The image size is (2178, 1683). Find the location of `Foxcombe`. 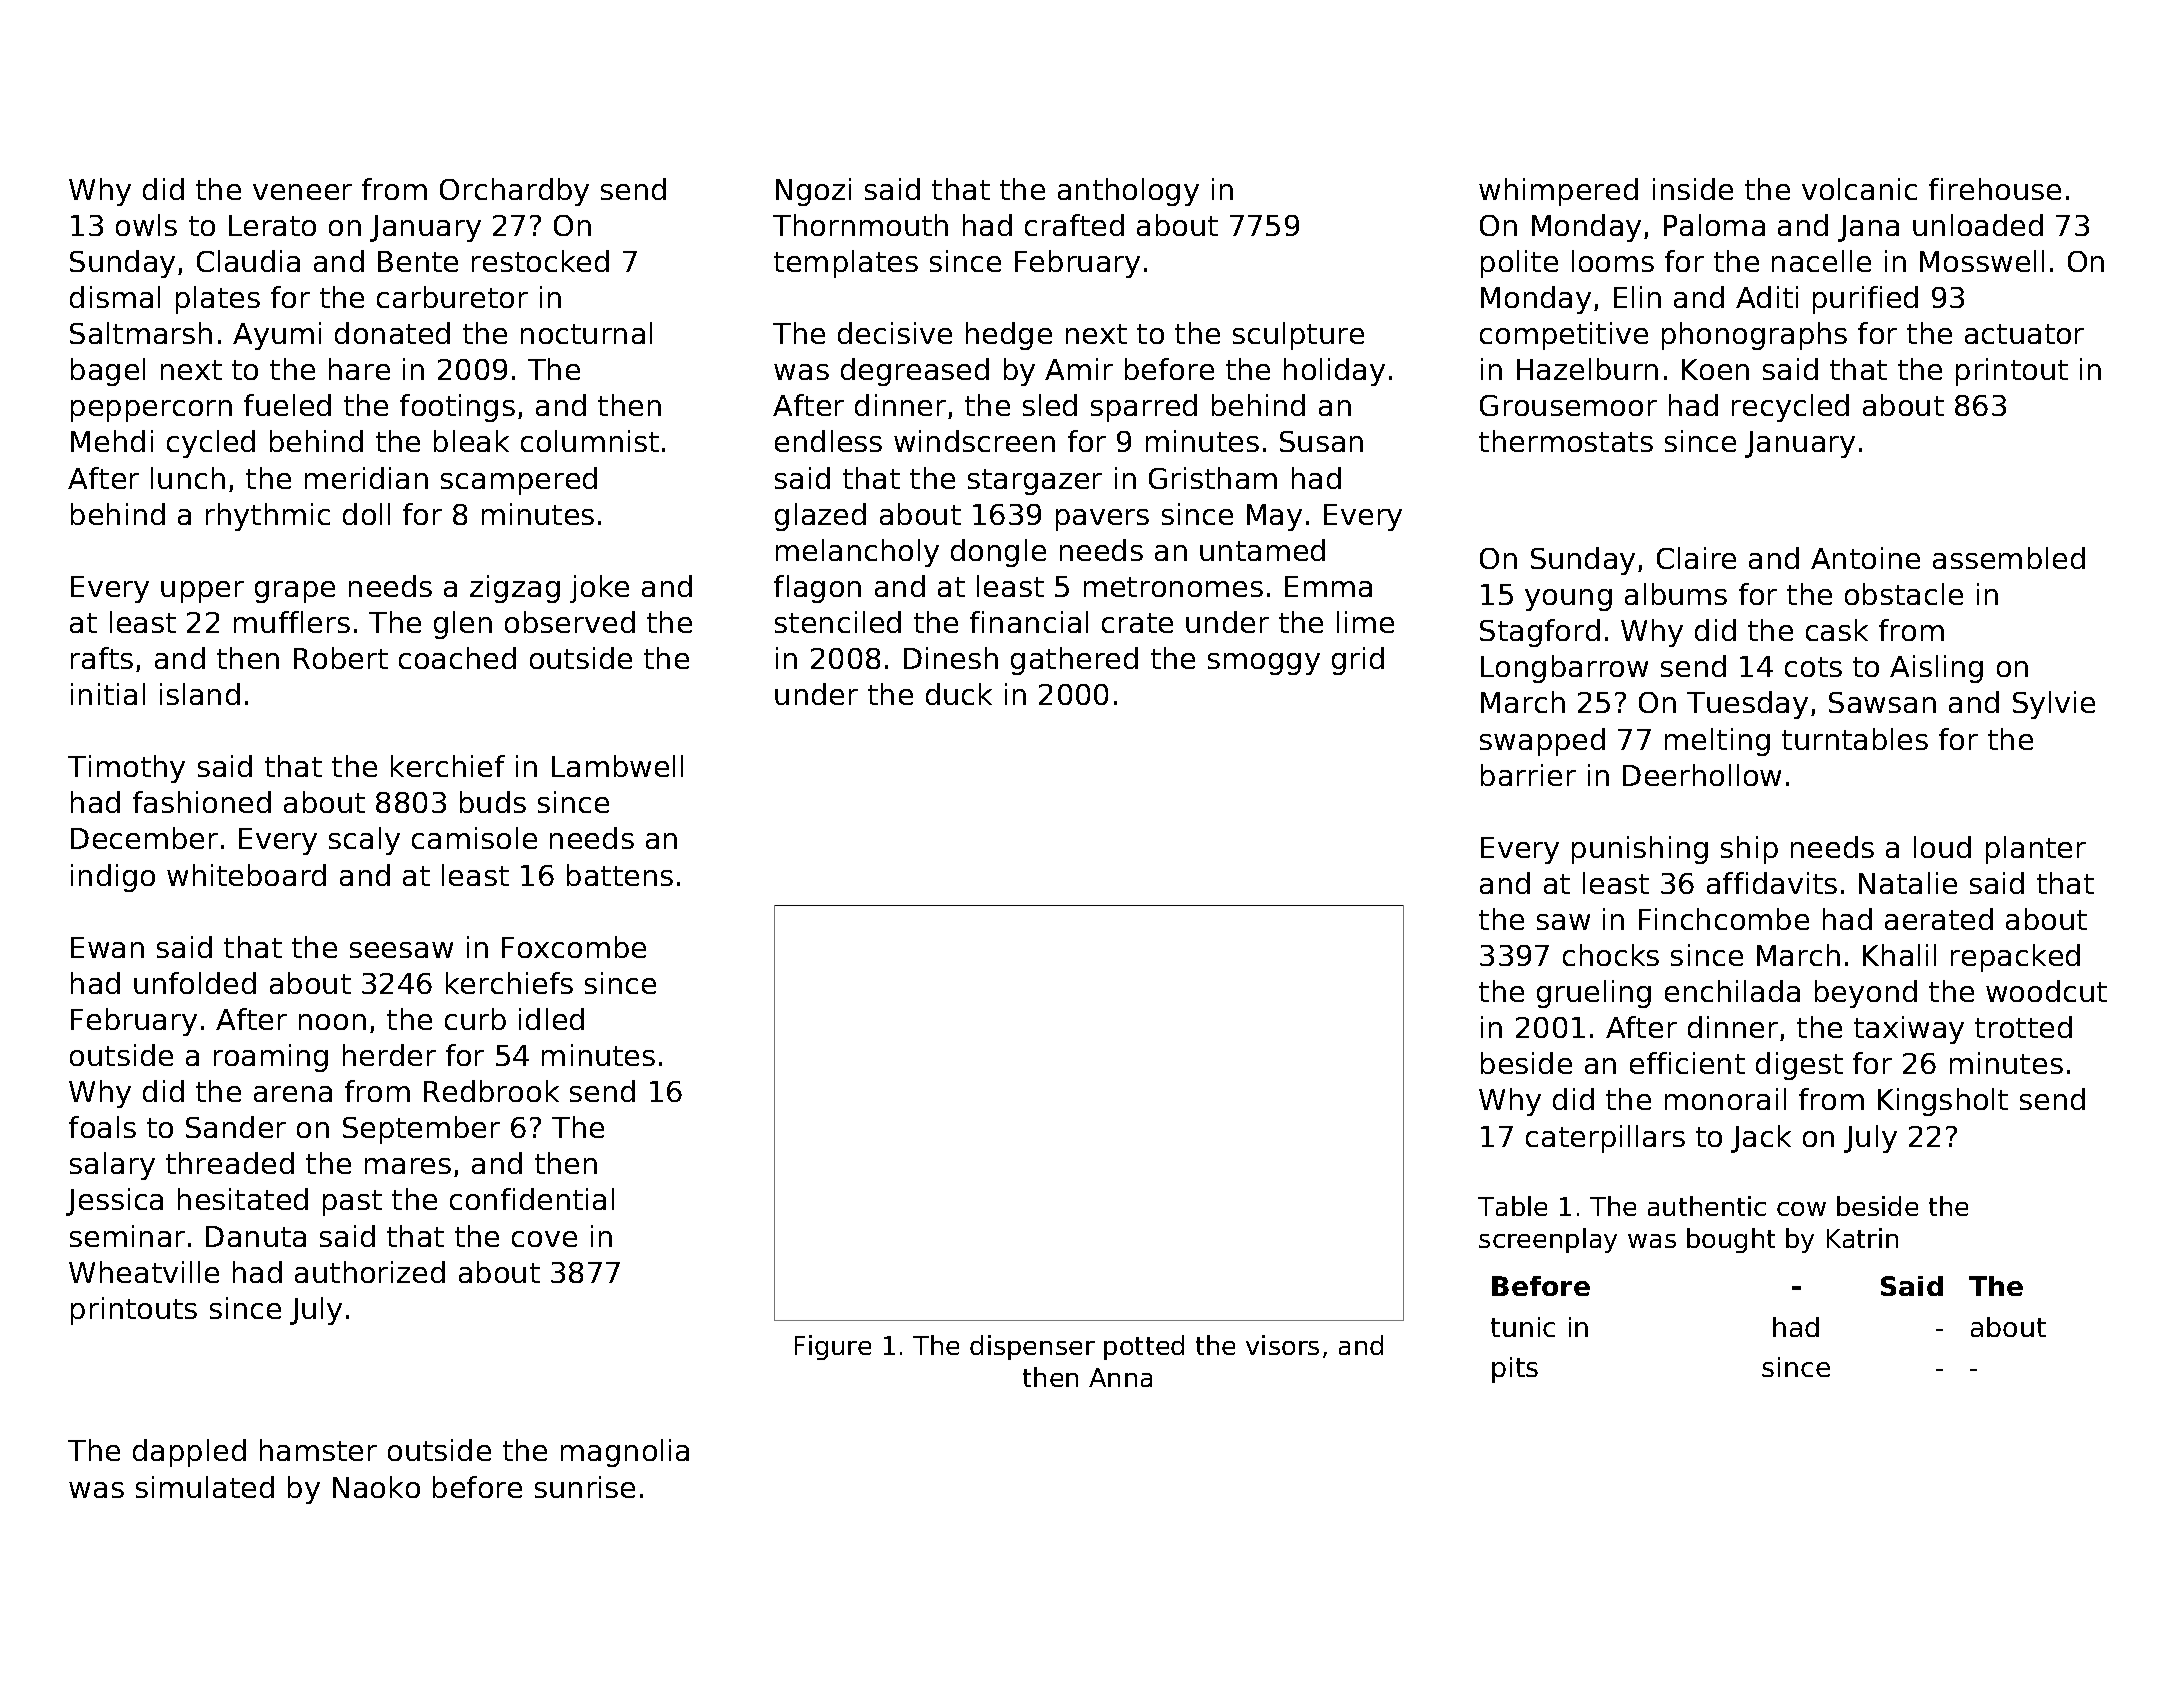

Foxcombe is located at coordinates (574, 947).
